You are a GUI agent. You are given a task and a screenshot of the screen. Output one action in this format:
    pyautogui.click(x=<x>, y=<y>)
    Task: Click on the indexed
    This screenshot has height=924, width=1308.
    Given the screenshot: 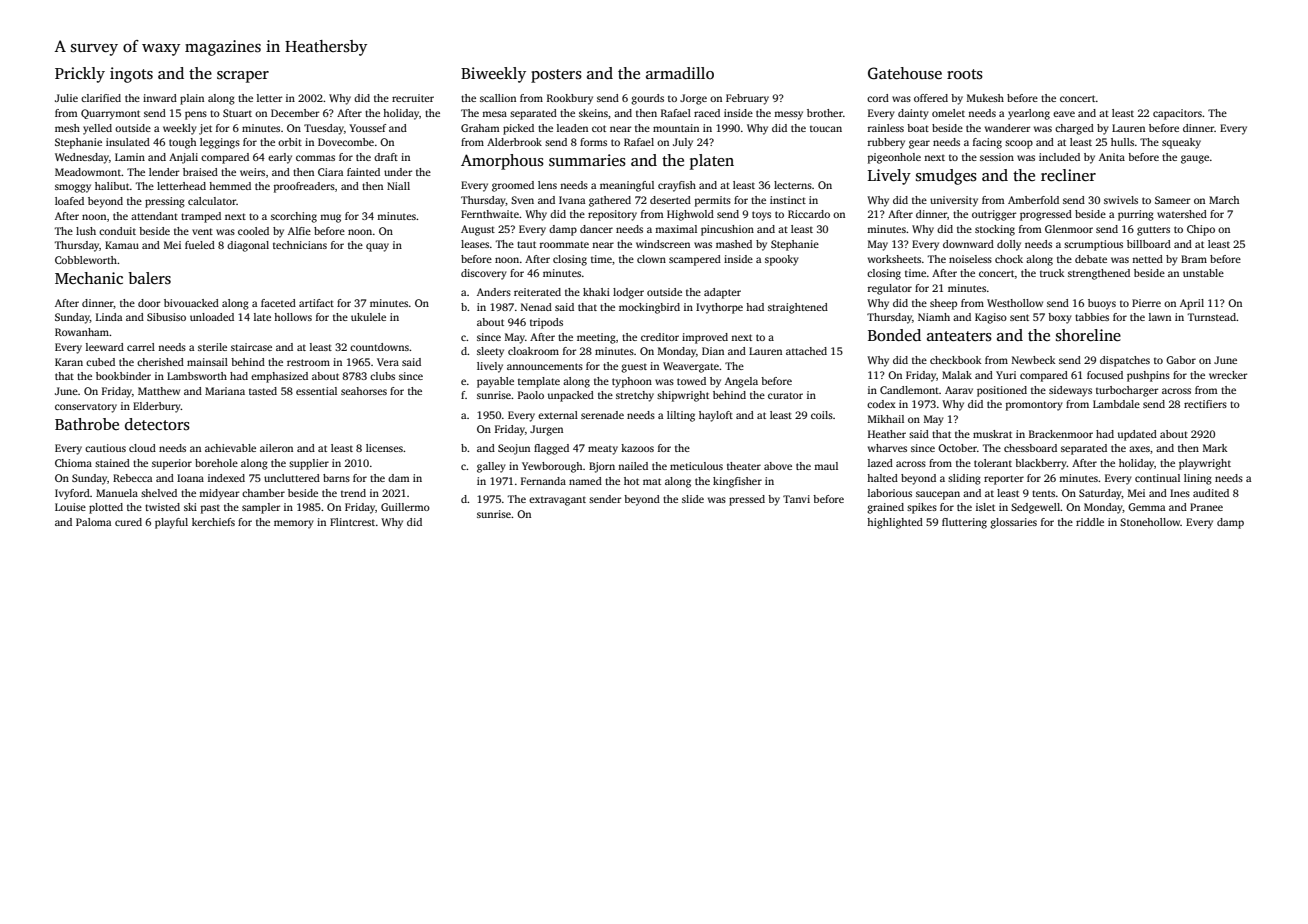 What is the action you would take?
    pyautogui.click(x=226, y=478)
